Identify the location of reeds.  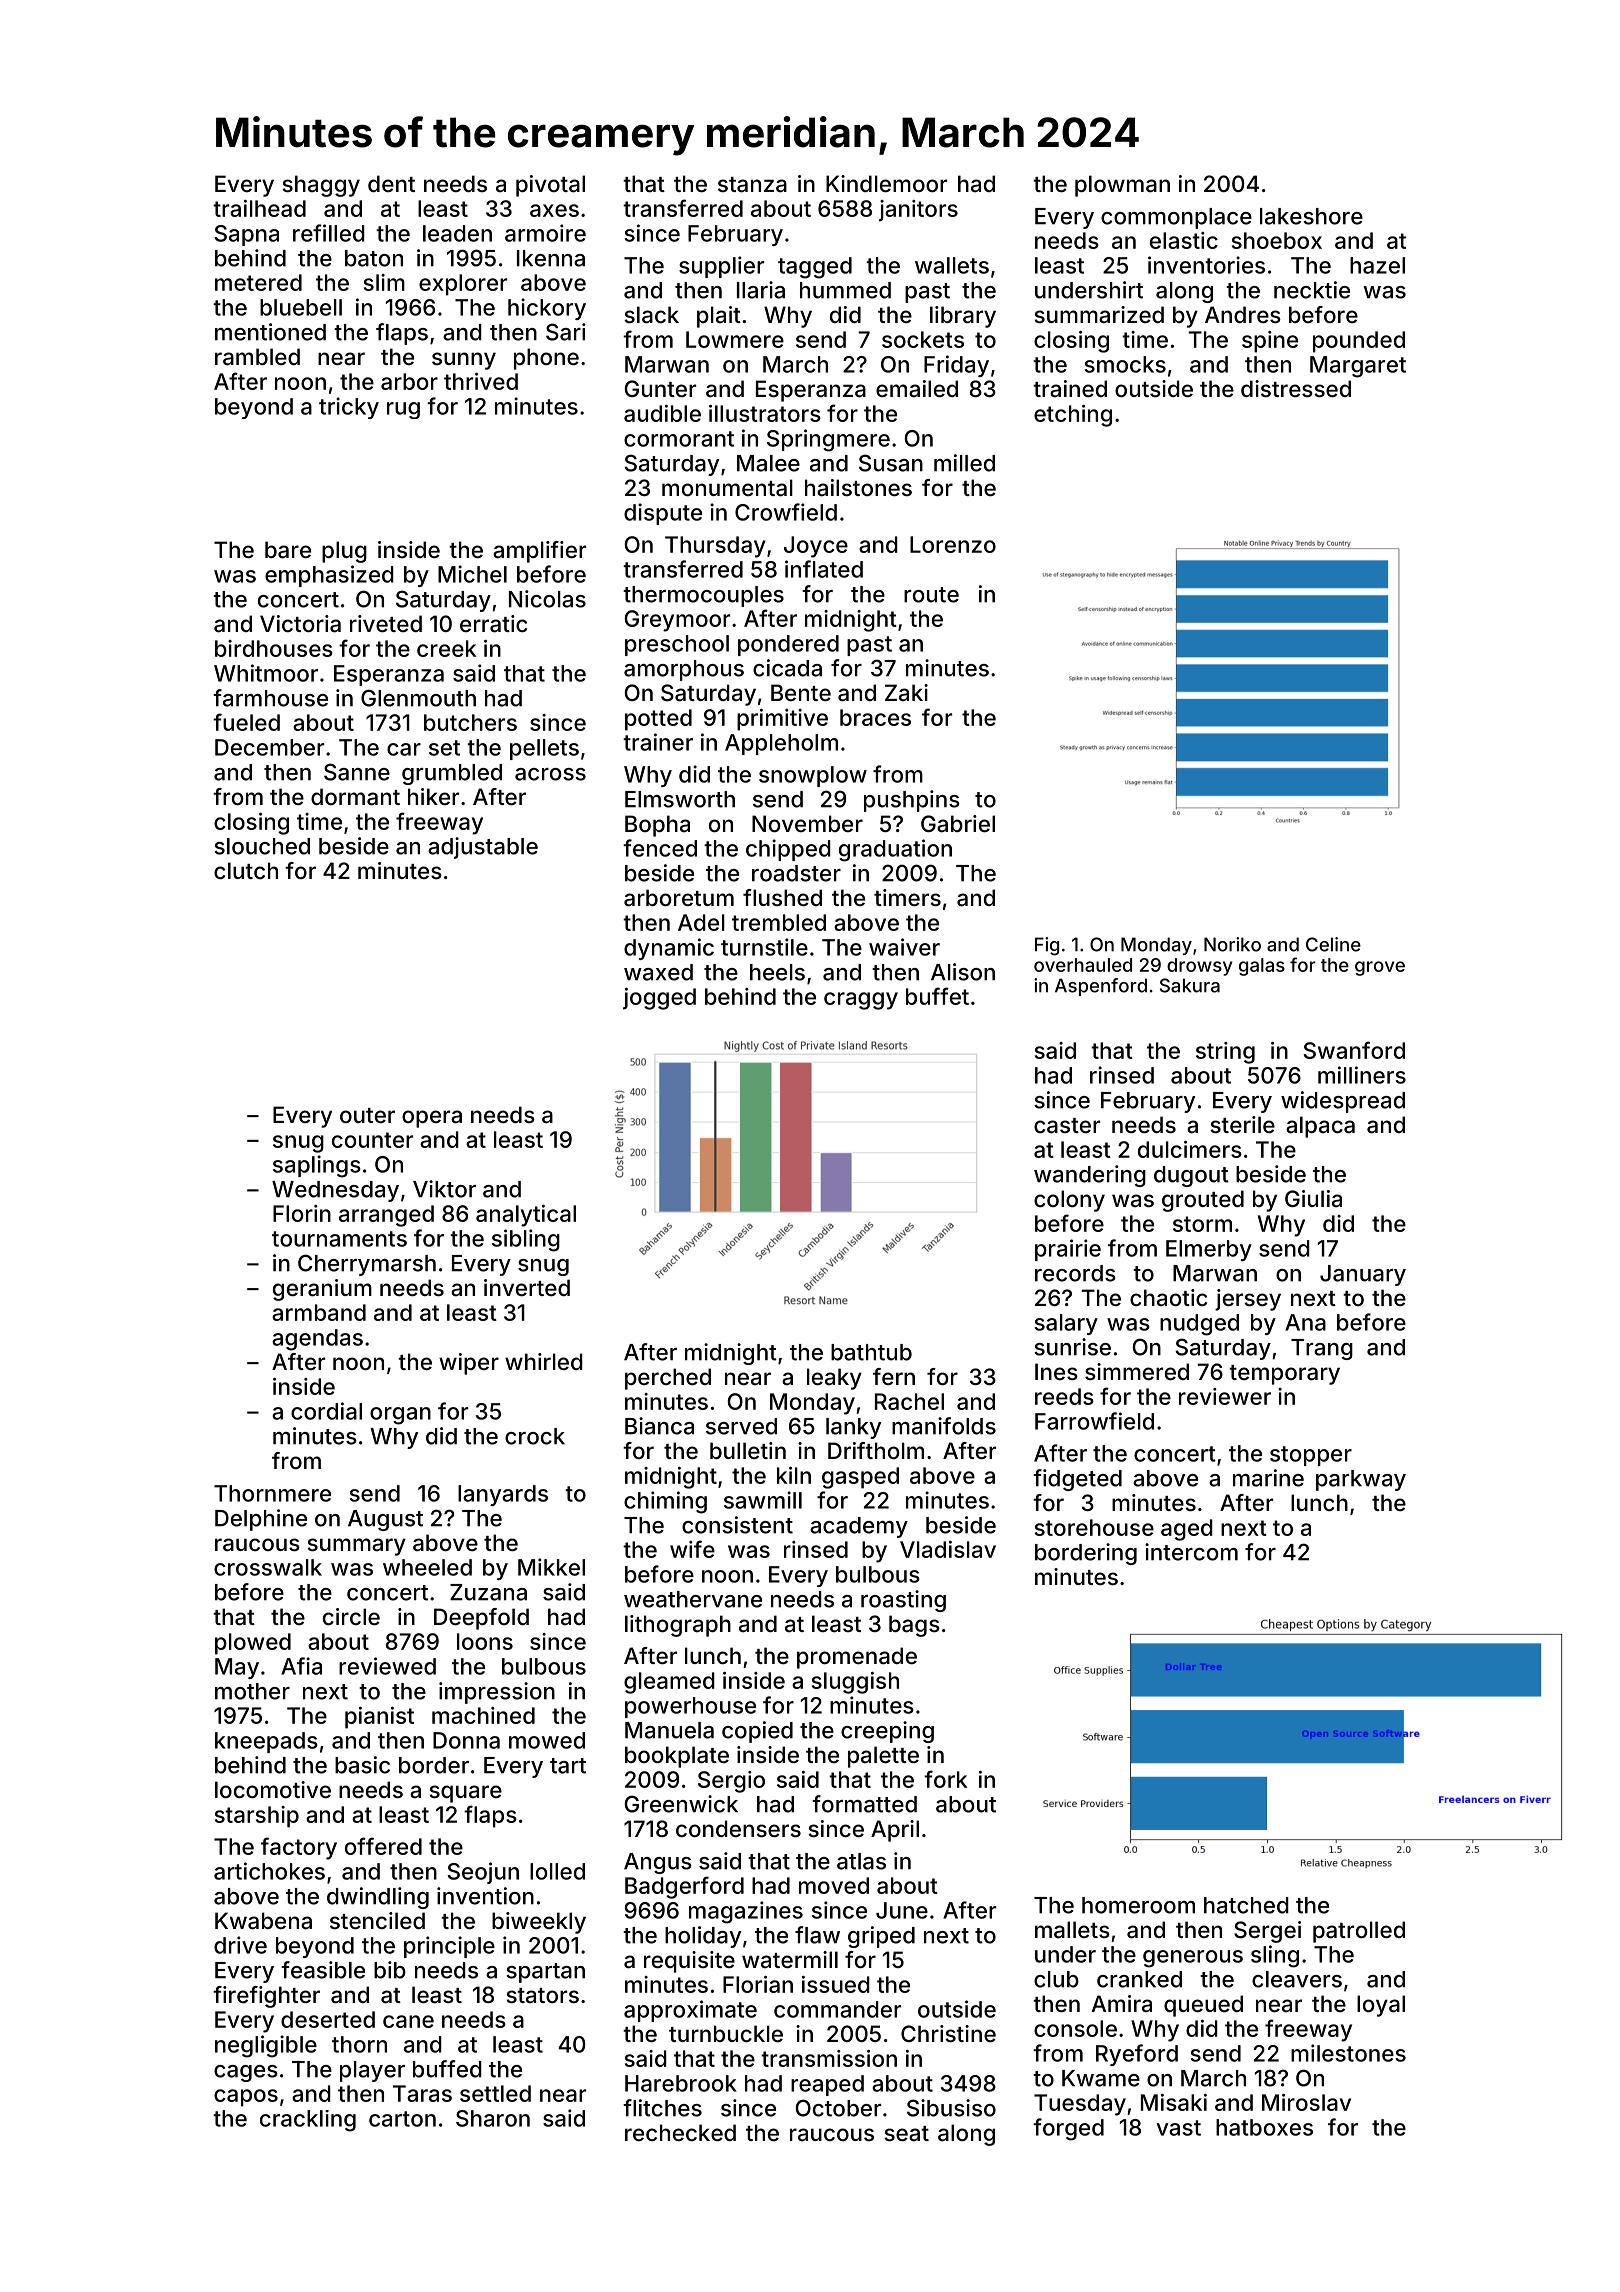
(1064, 1396).
